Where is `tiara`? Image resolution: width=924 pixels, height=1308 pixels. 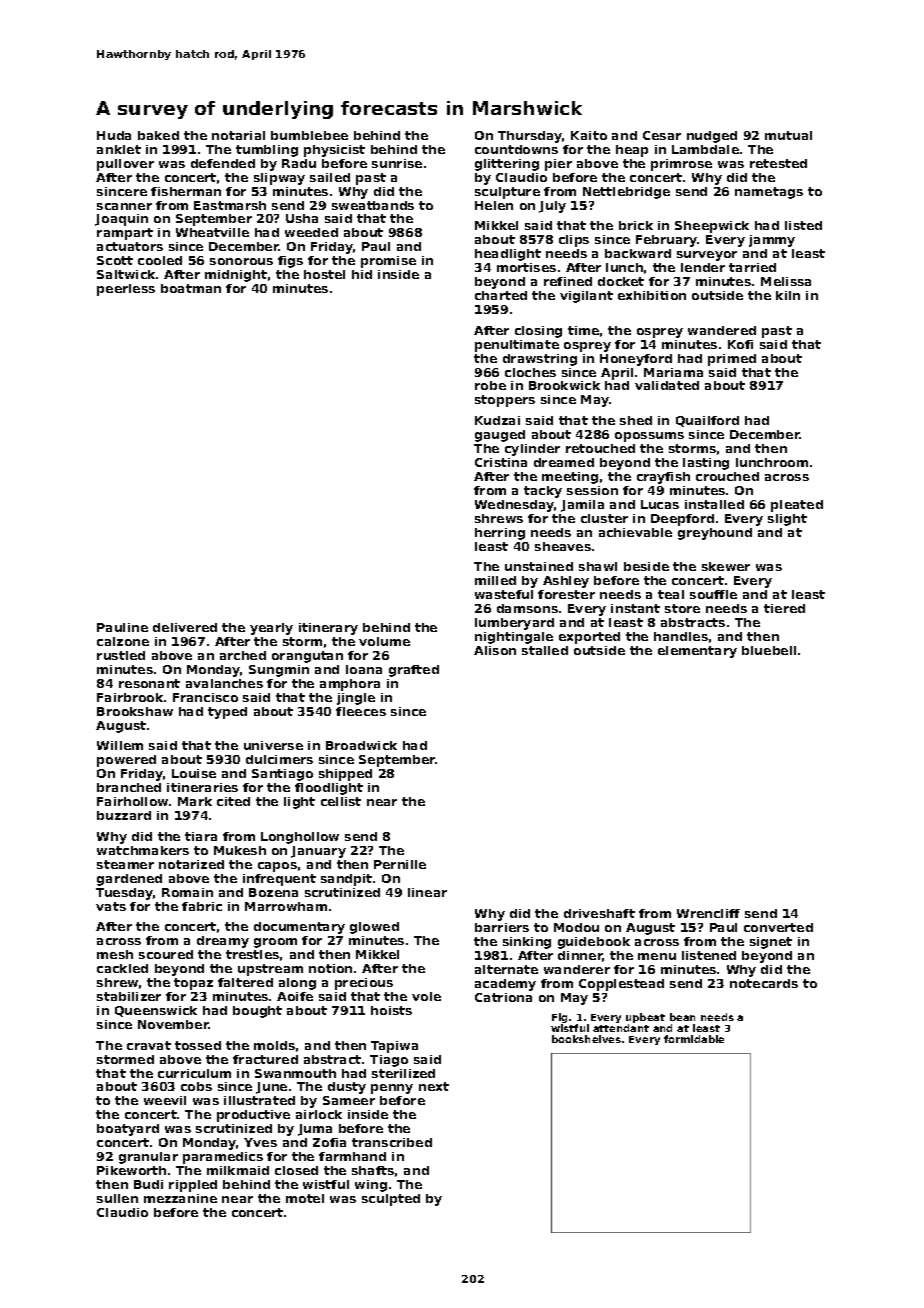
tiara is located at coordinates (201, 836).
